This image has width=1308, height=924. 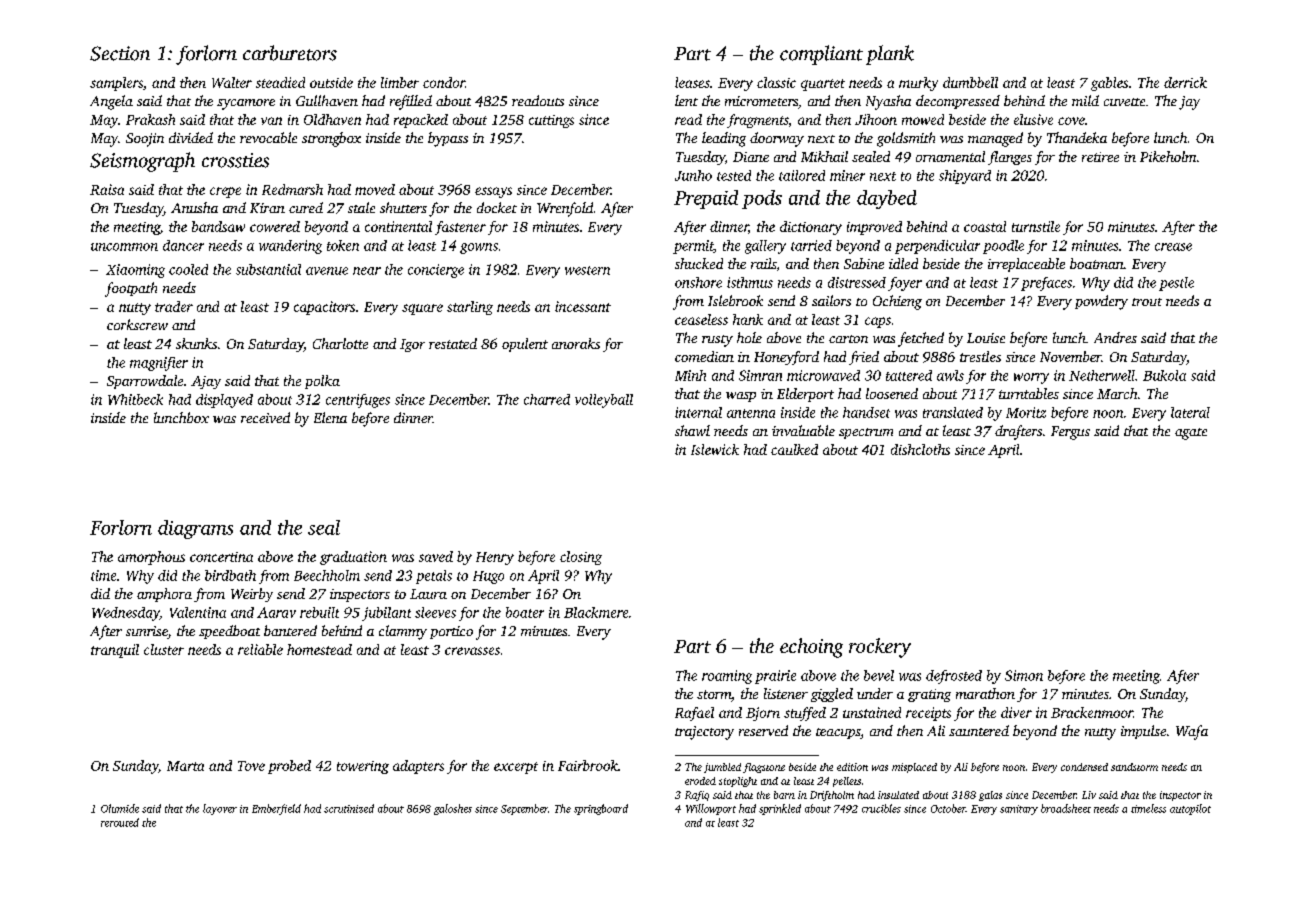 What do you see at coordinates (1191, 434) in the image?
I see `agate` at bounding box center [1191, 434].
